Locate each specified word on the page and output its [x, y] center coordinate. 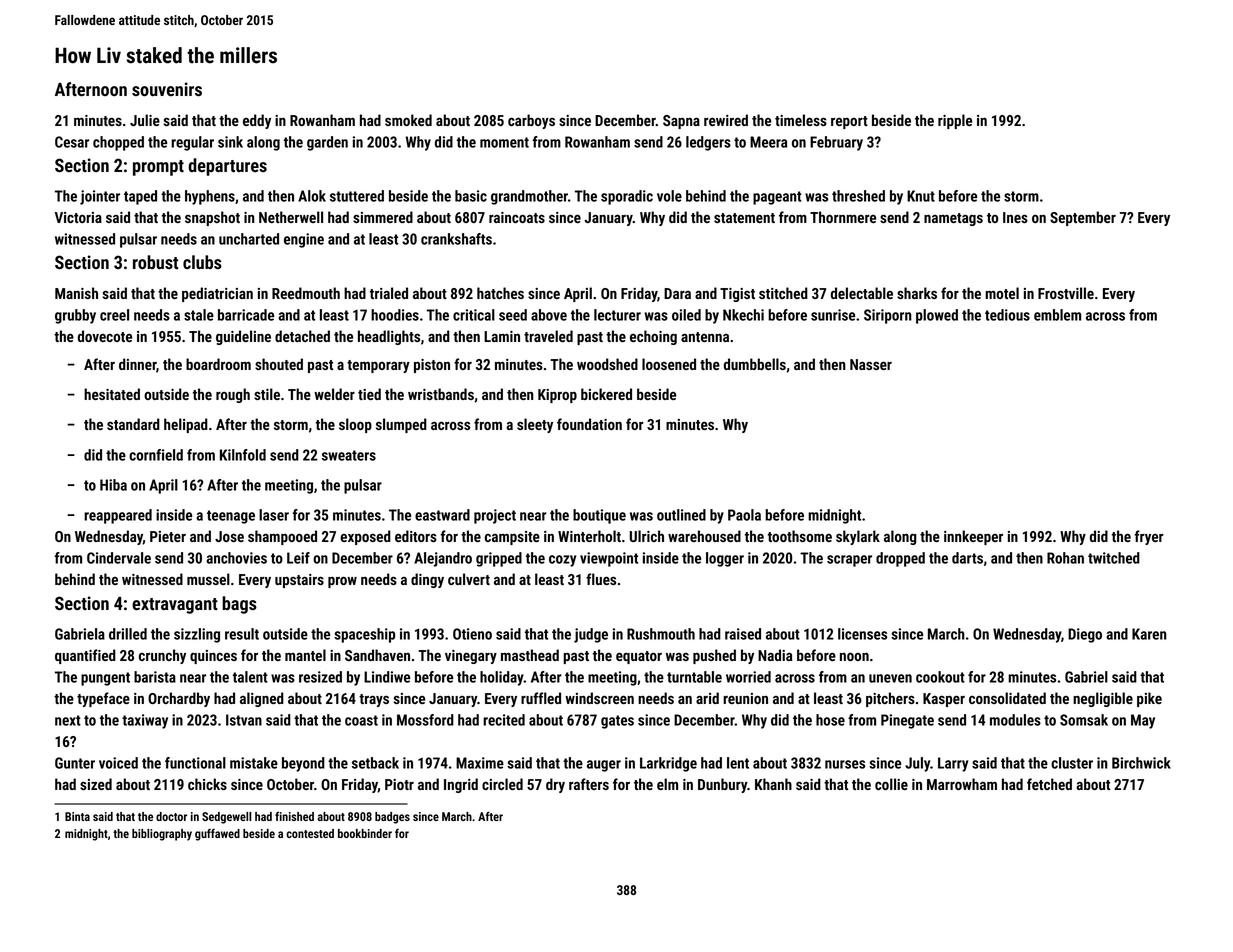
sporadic [627, 197]
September [1083, 218]
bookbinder [365, 833]
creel [114, 315]
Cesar [72, 142]
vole [669, 196]
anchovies [236, 558]
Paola [744, 515]
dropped [900, 559]
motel [1002, 293]
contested [310, 833]
